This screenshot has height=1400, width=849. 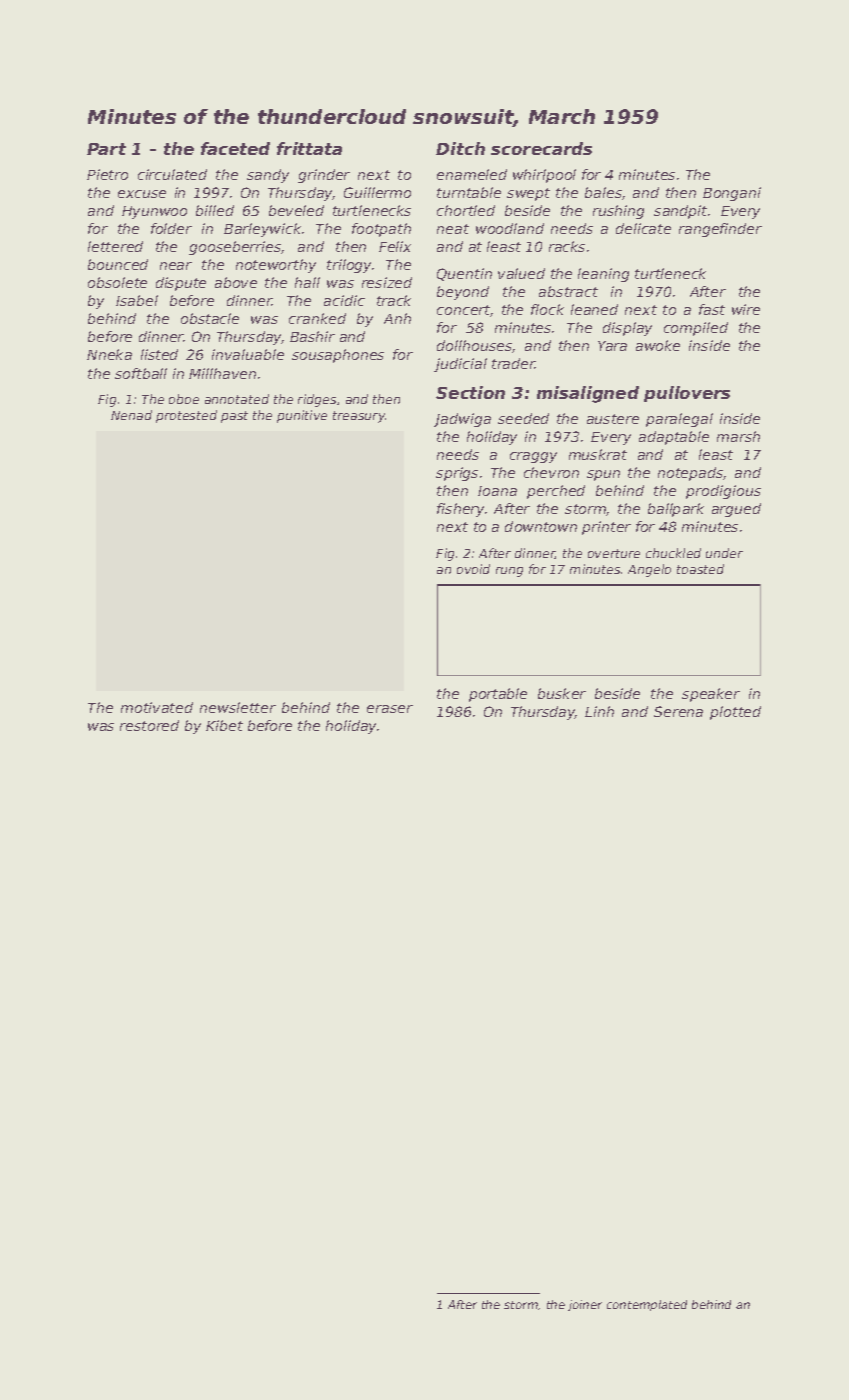 I want to click on circulated, so click(x=172, y=174).
